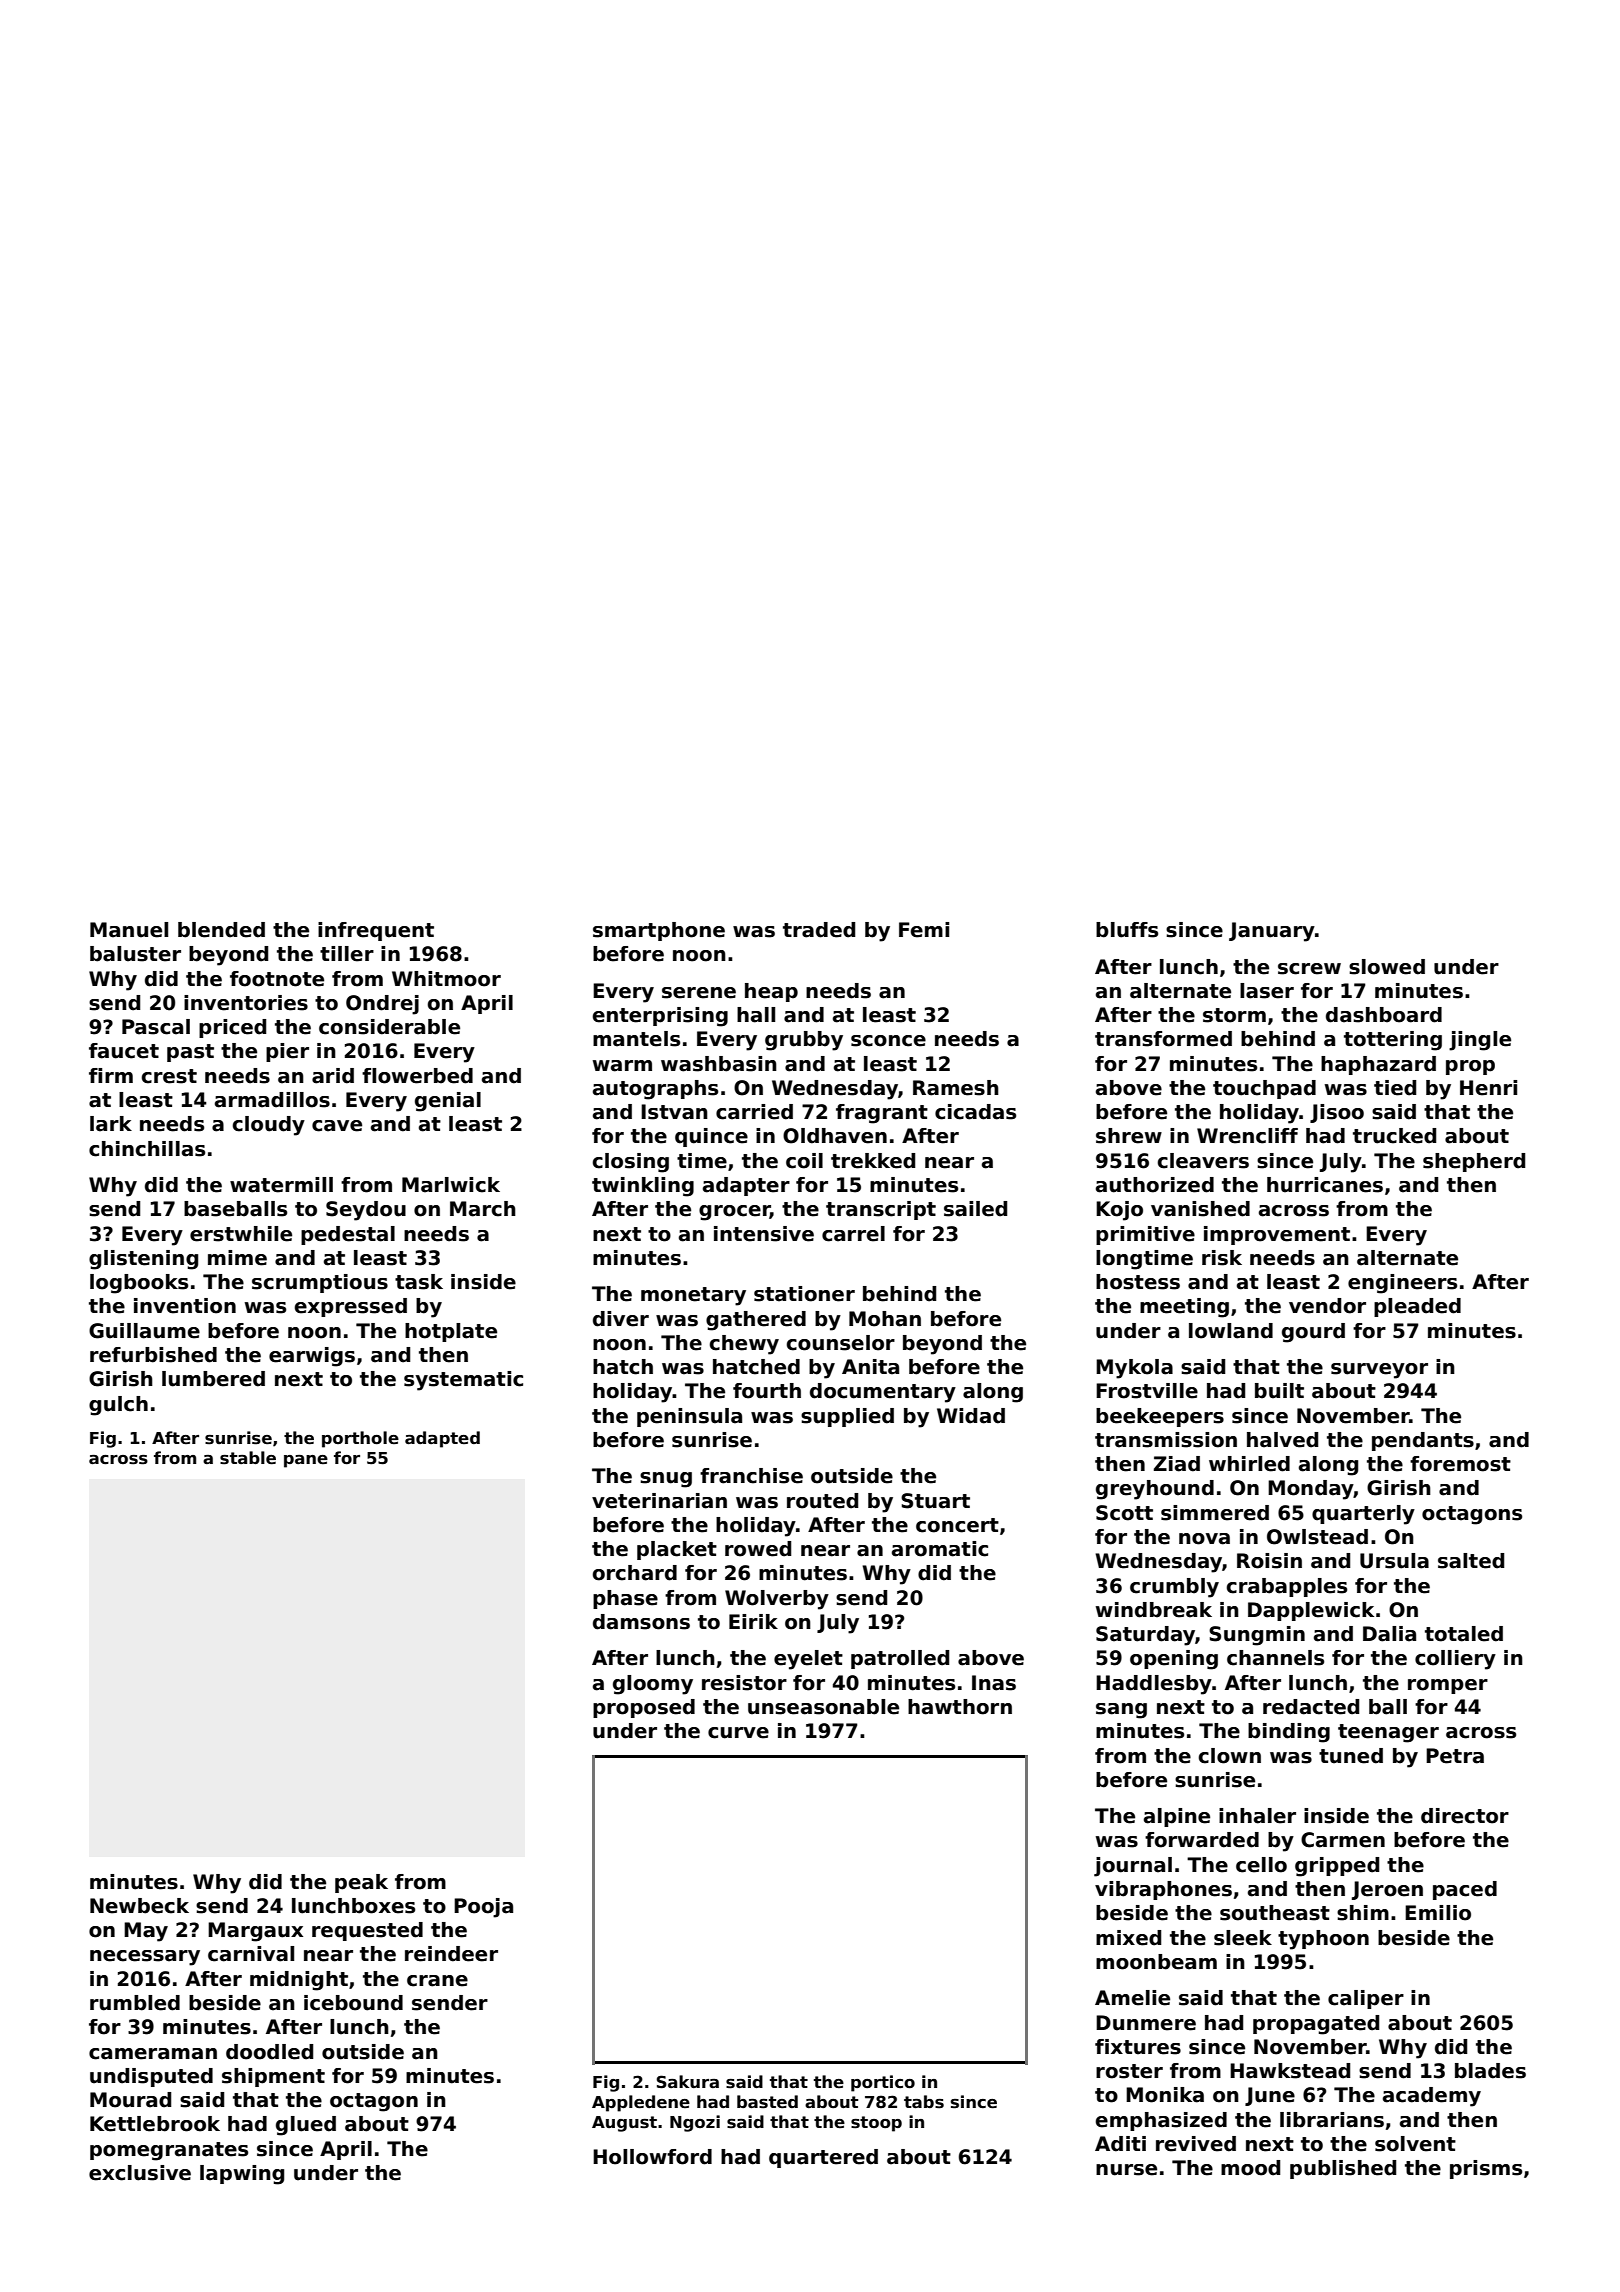  Describe the element at coordinates (129, 930) in the screenshot. I see `Manuel` at that location.
